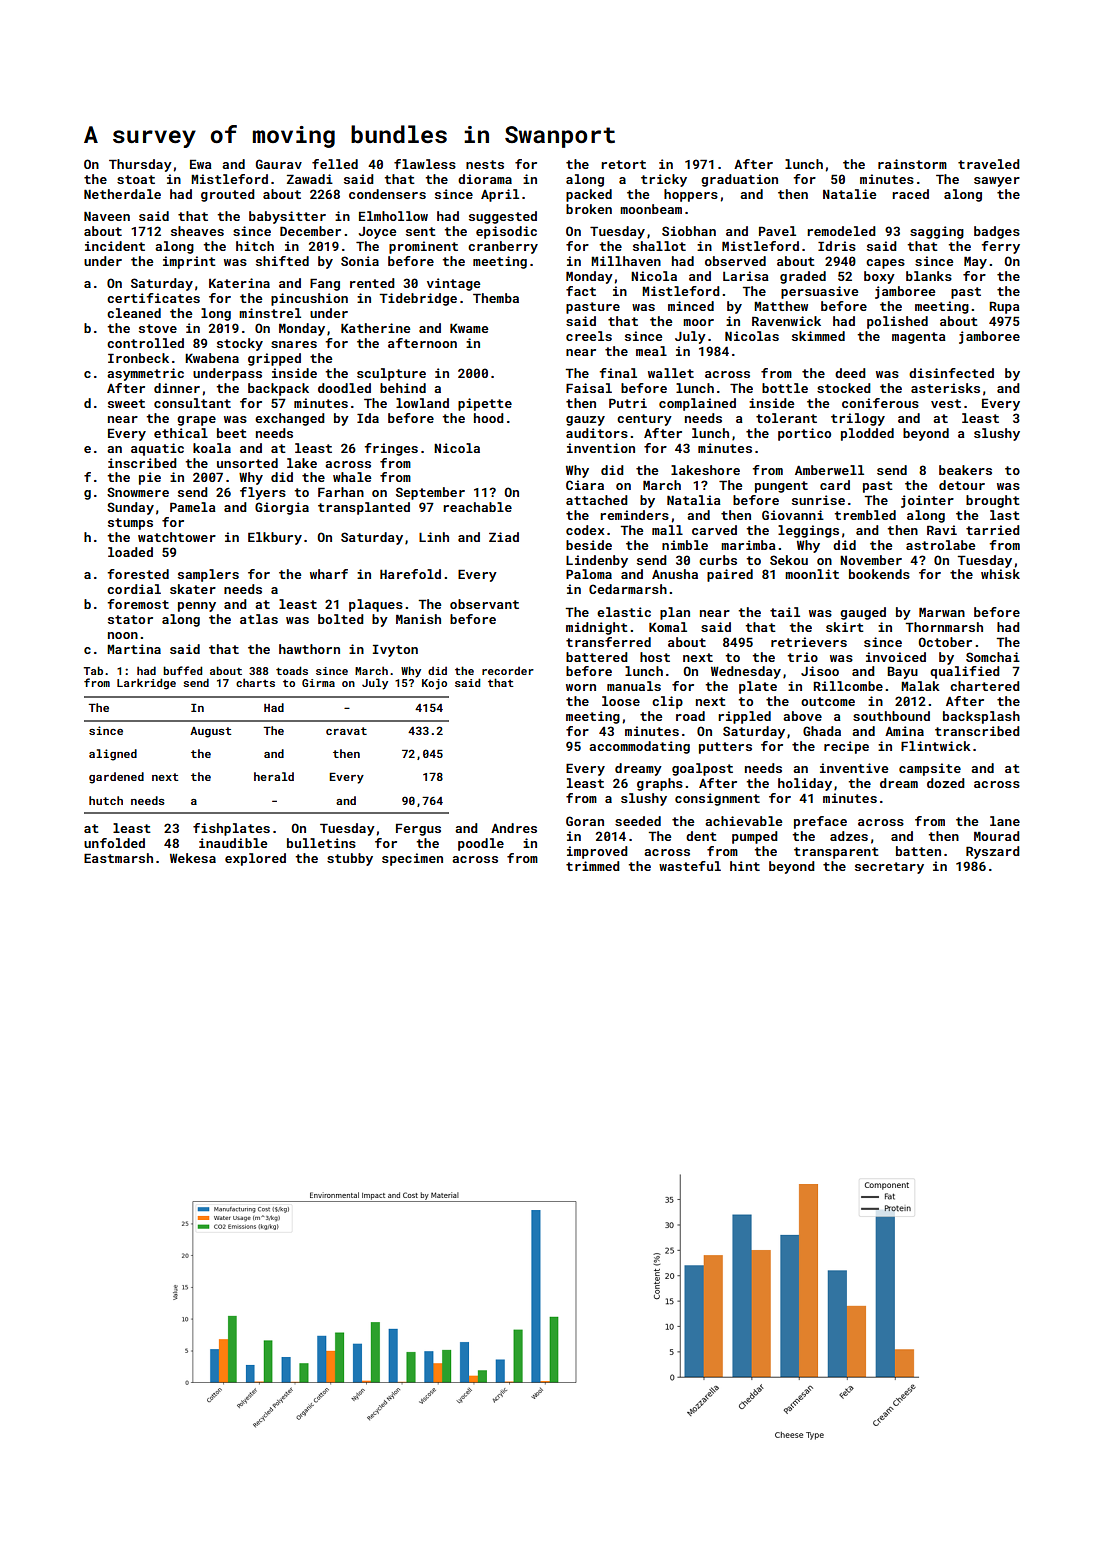 This screenshot has width=1104, height=1561. Describe the element at coordinates (504, 537) in the screenshot. I see `Ziad` at that location.
